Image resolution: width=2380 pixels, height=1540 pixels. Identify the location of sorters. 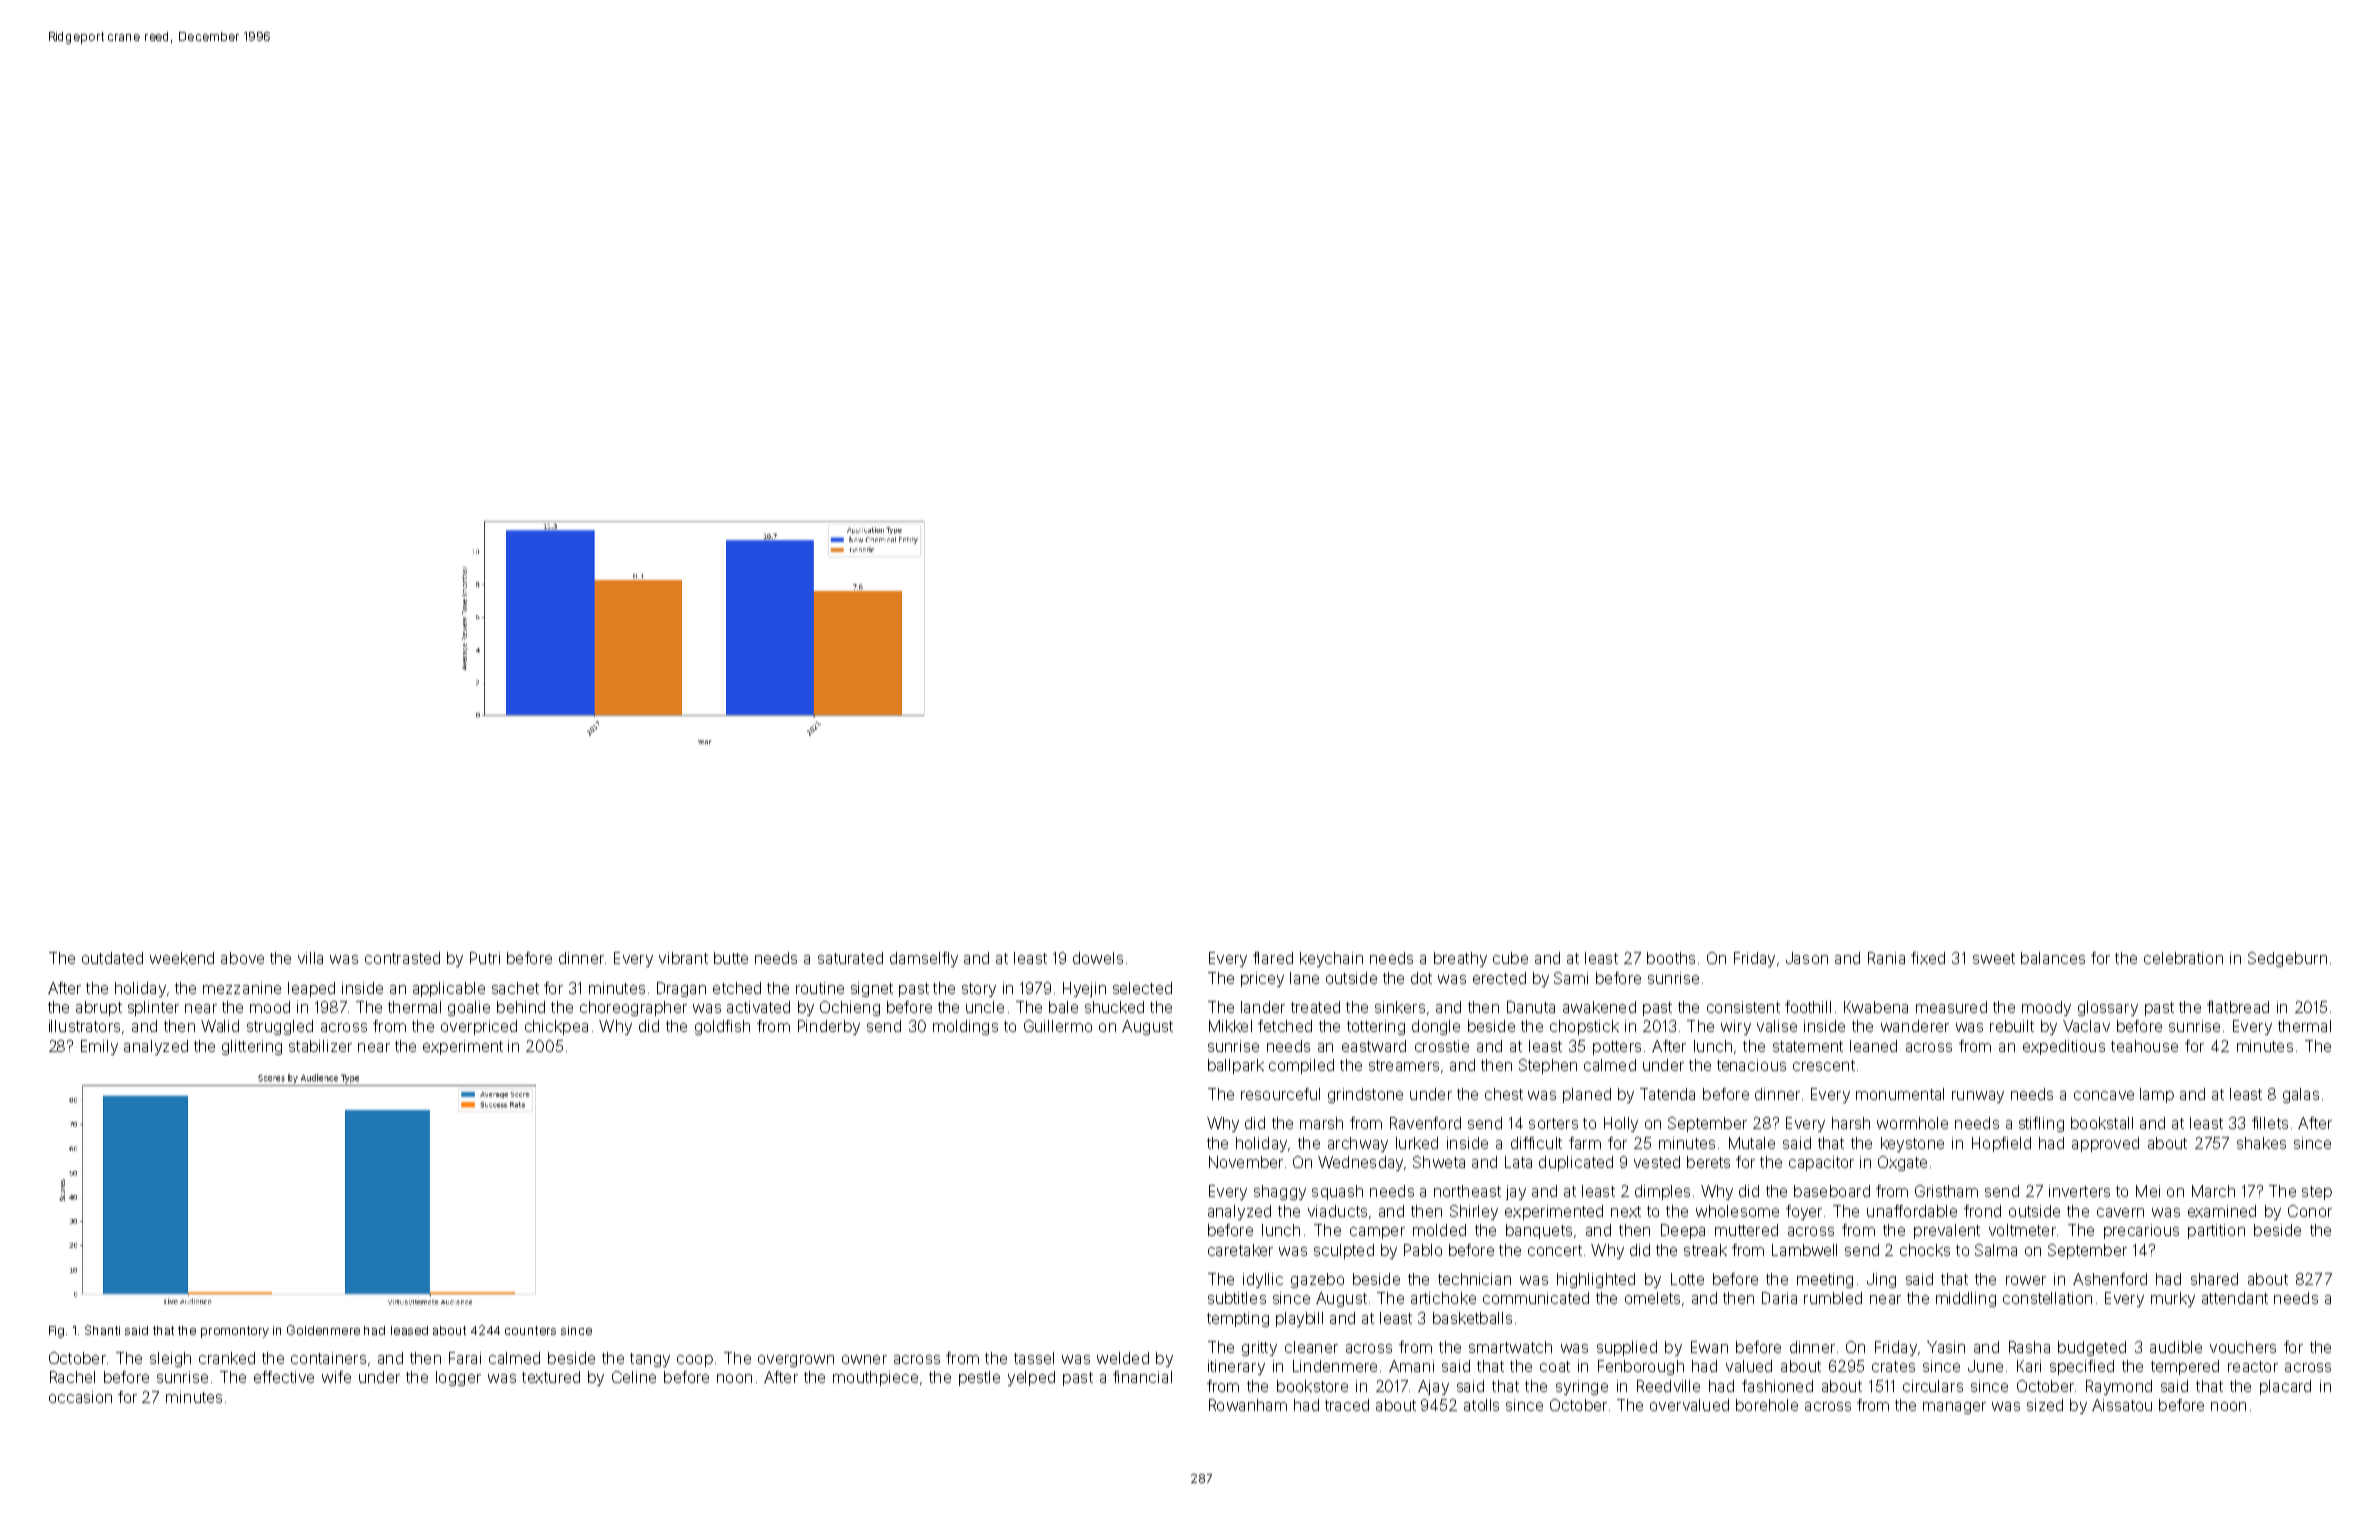
(1553, 1123).
